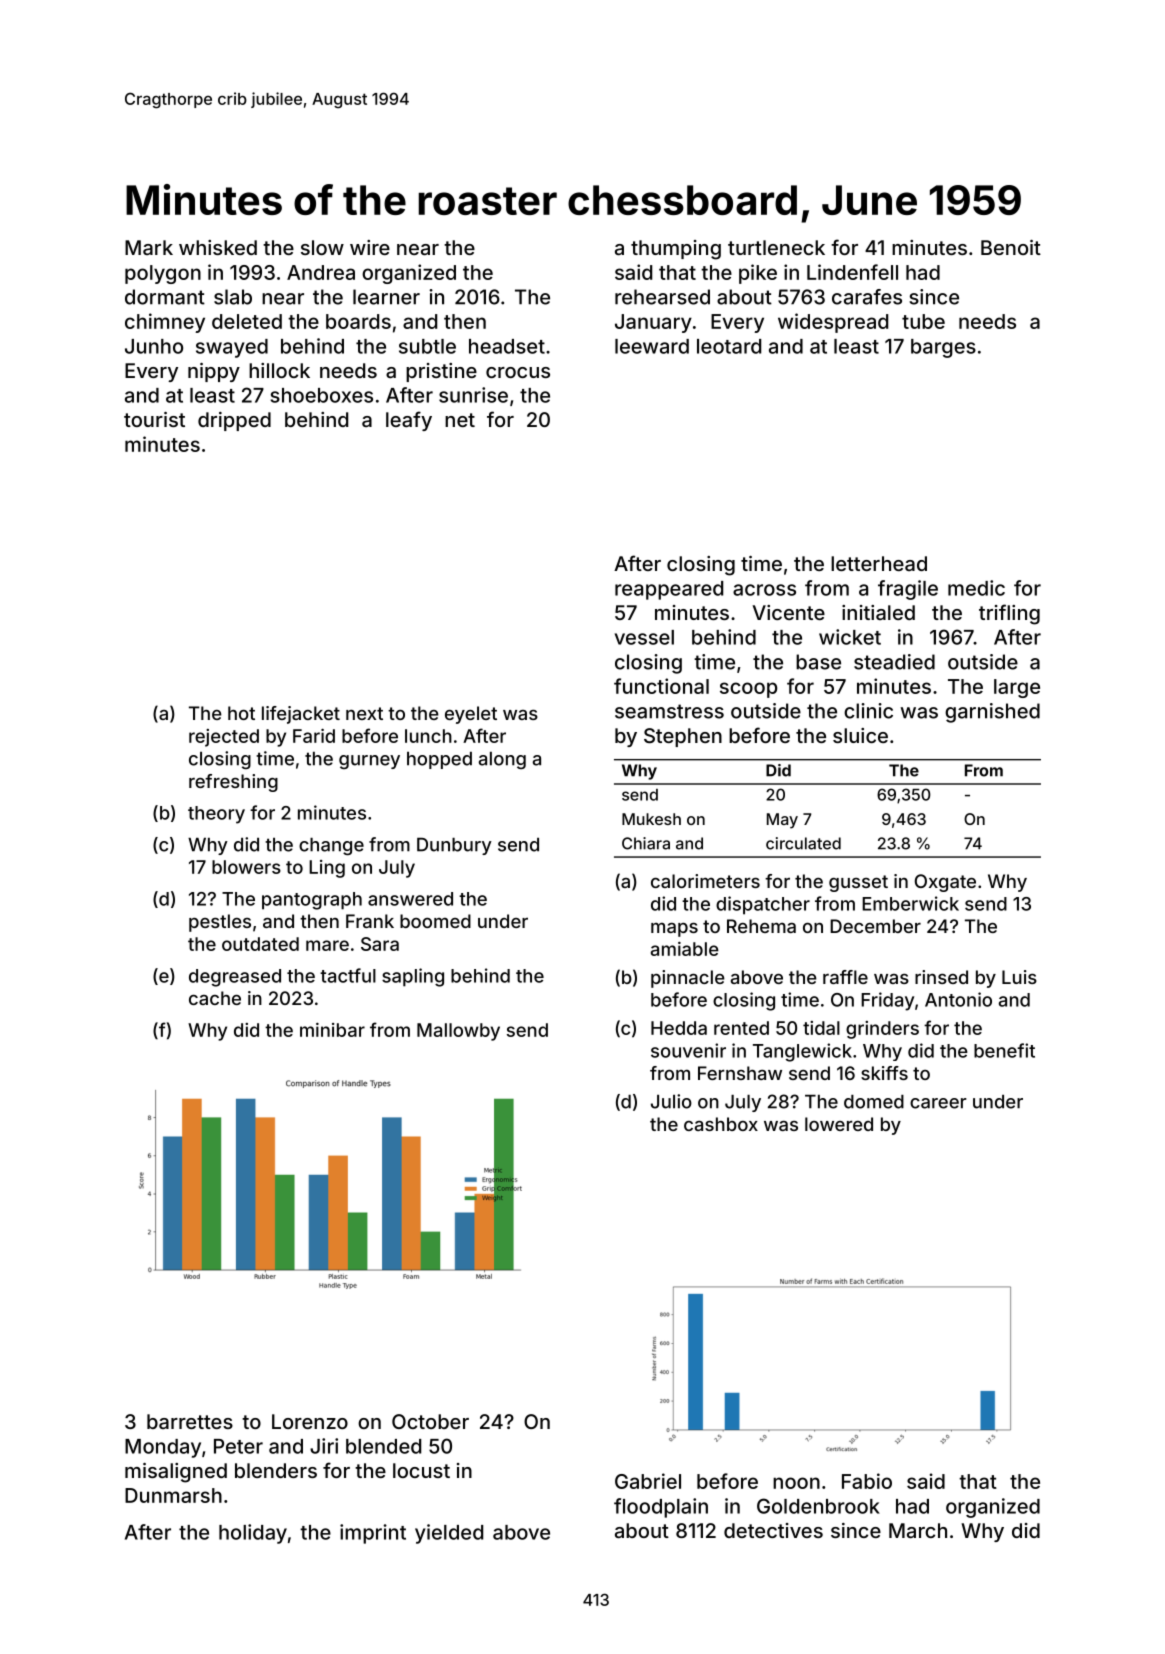  I want to click on garnished, so click(992, 713).
